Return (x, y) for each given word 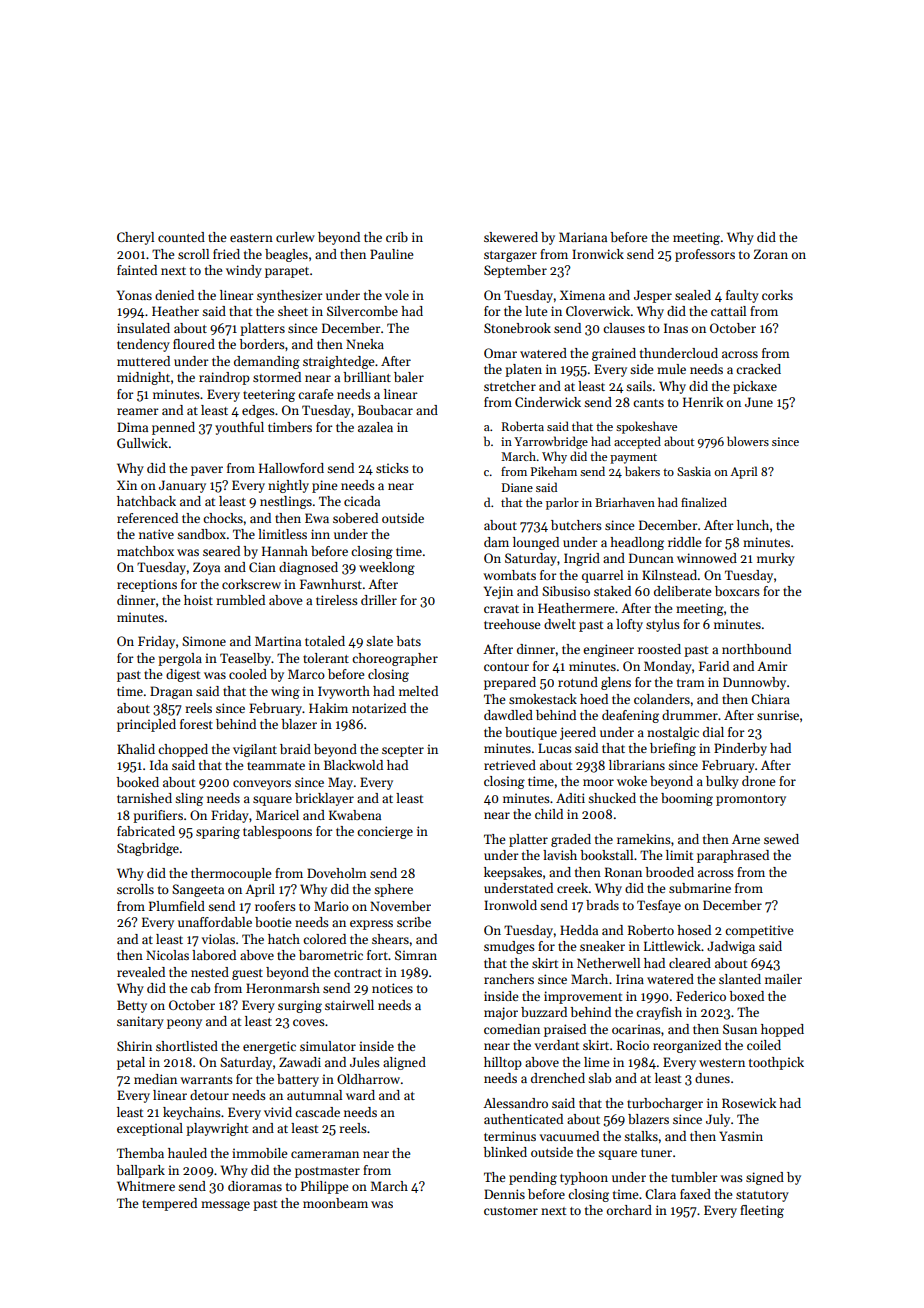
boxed (746, 996)
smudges (509, 947)
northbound (756, 649)
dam (496, 542)
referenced (147, 518)
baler (409, 377)
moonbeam (335, 1203)
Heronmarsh (283, 988)
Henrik (703, 402)
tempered (169, 1204)
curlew (295, 237)
